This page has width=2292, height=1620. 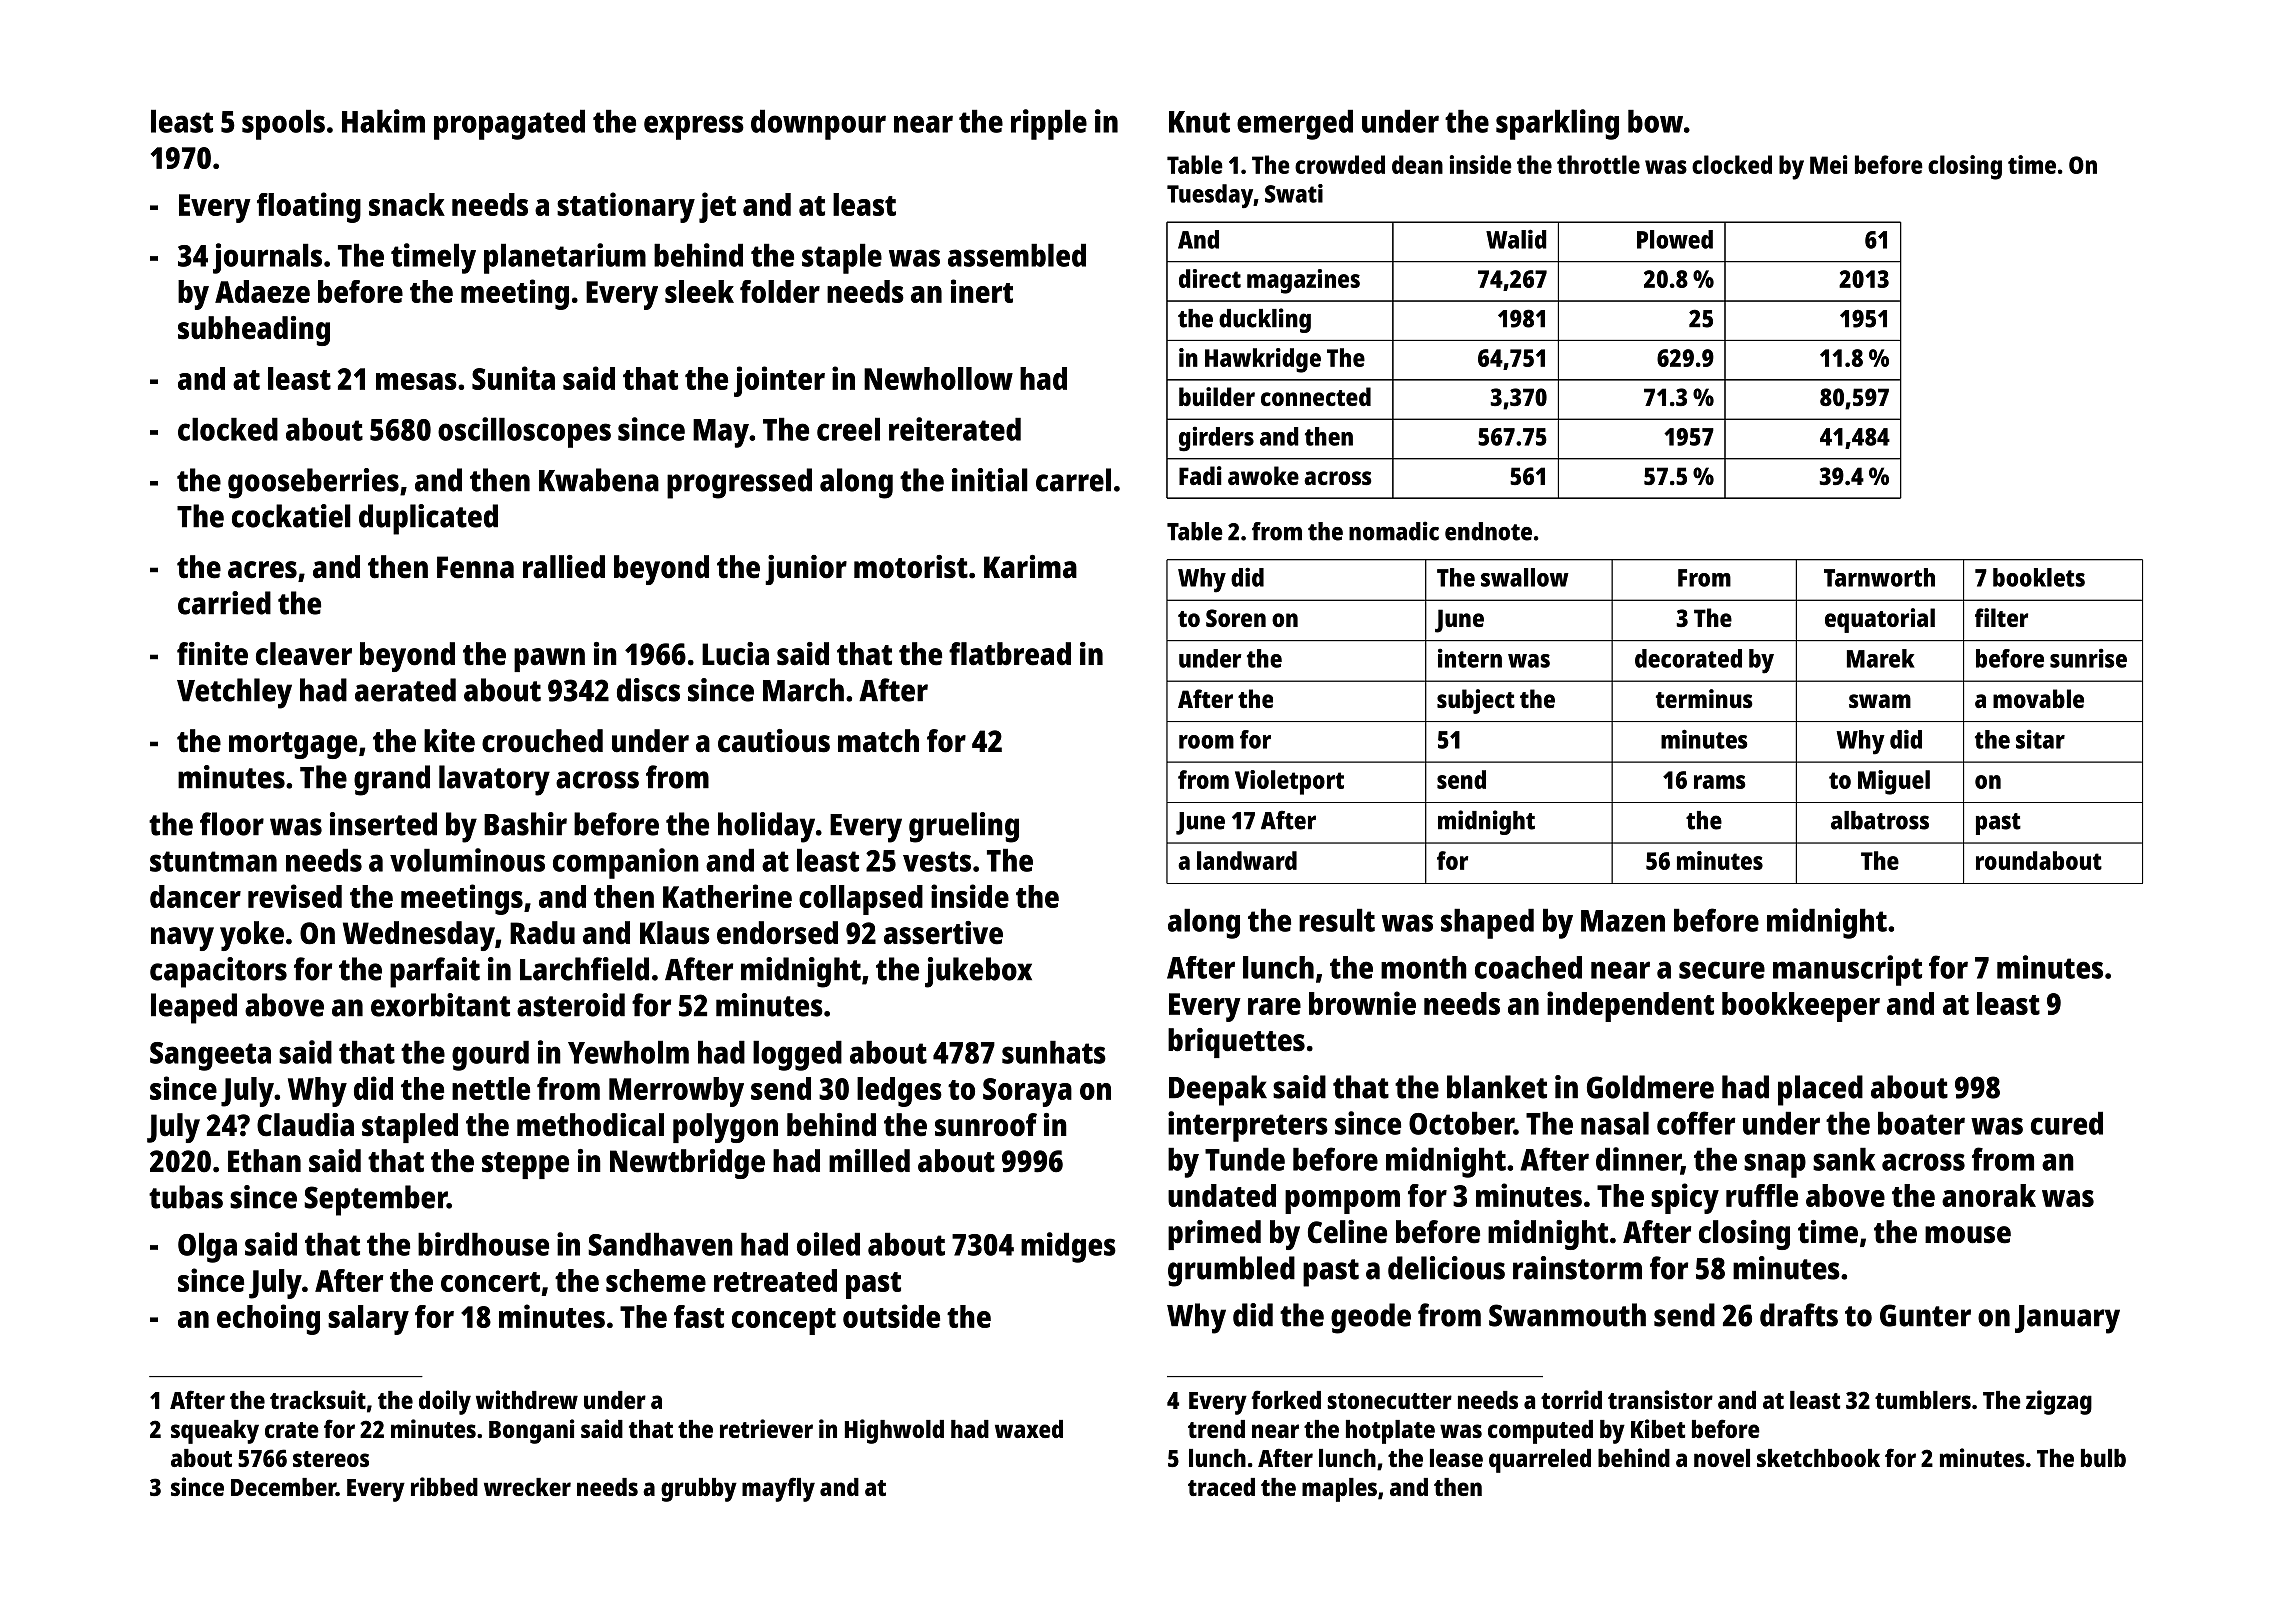 What do you see at coordinates (224, 603) in the page?
I see `carried` at bounding box center [224, 603].
